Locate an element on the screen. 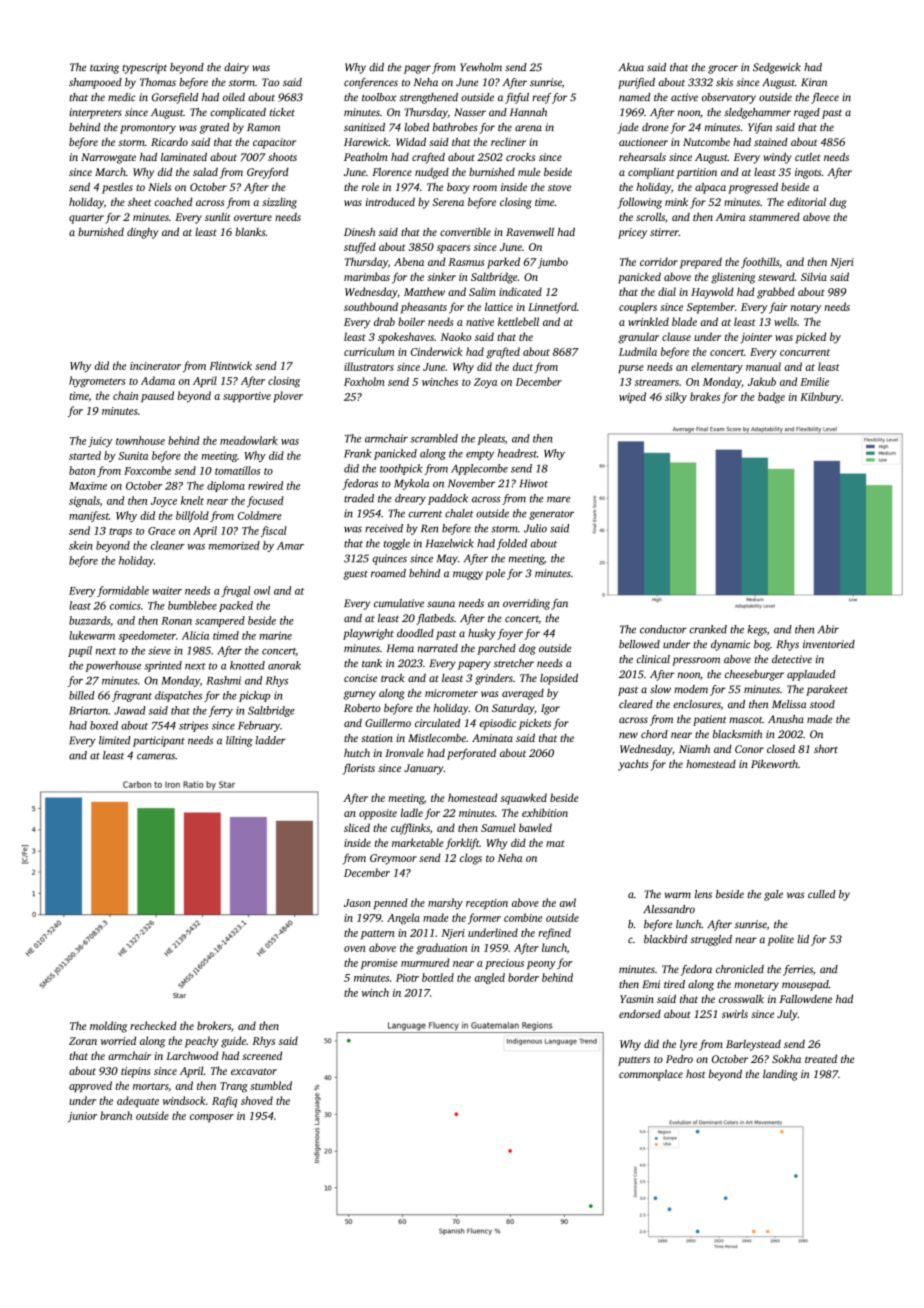 Image resolution: width=924 pixels, height=1308 pixels. pager is located at coordinates (417, 69).
